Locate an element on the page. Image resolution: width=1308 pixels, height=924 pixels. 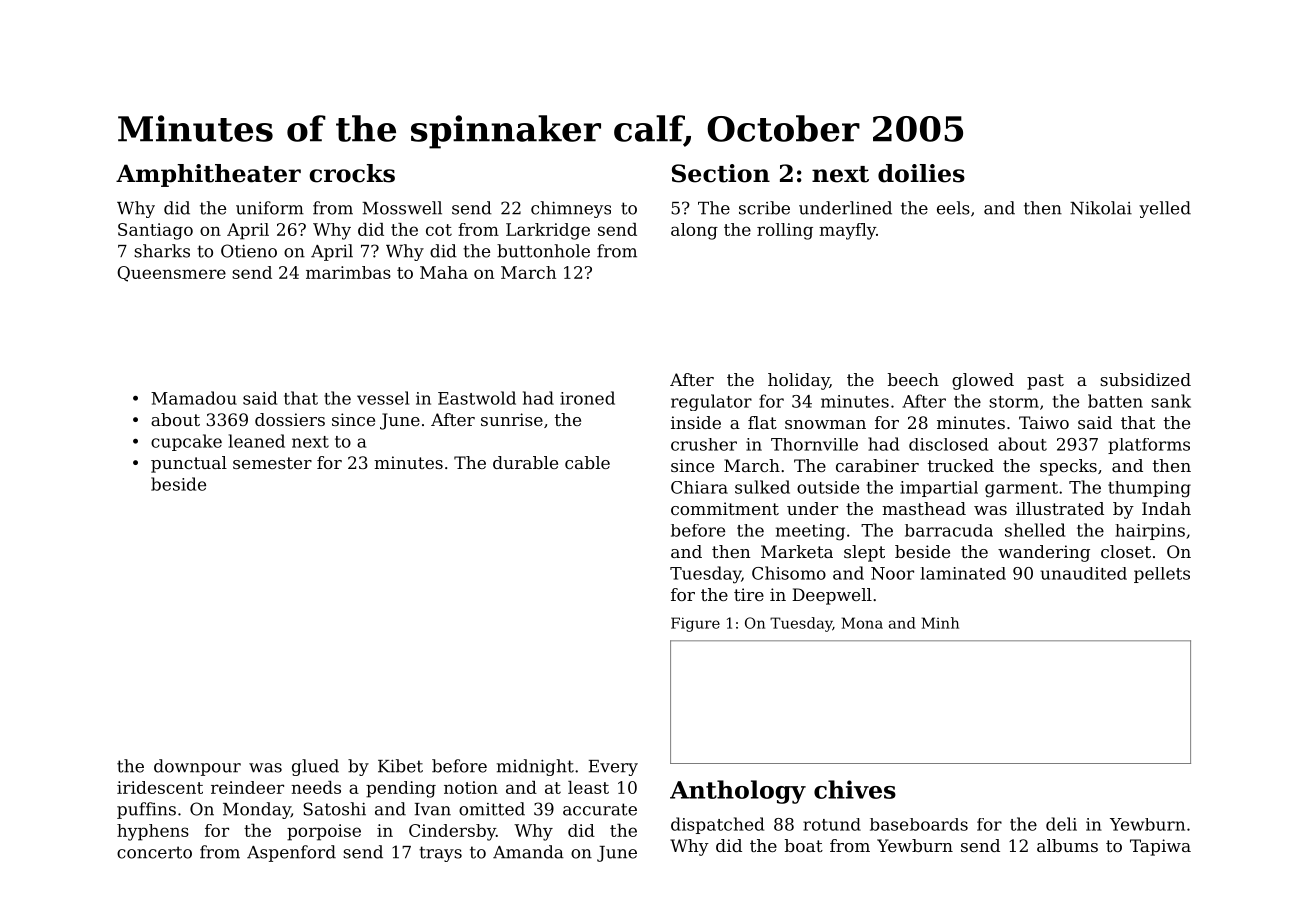
mayfly is located at coordinates (847, 231).
